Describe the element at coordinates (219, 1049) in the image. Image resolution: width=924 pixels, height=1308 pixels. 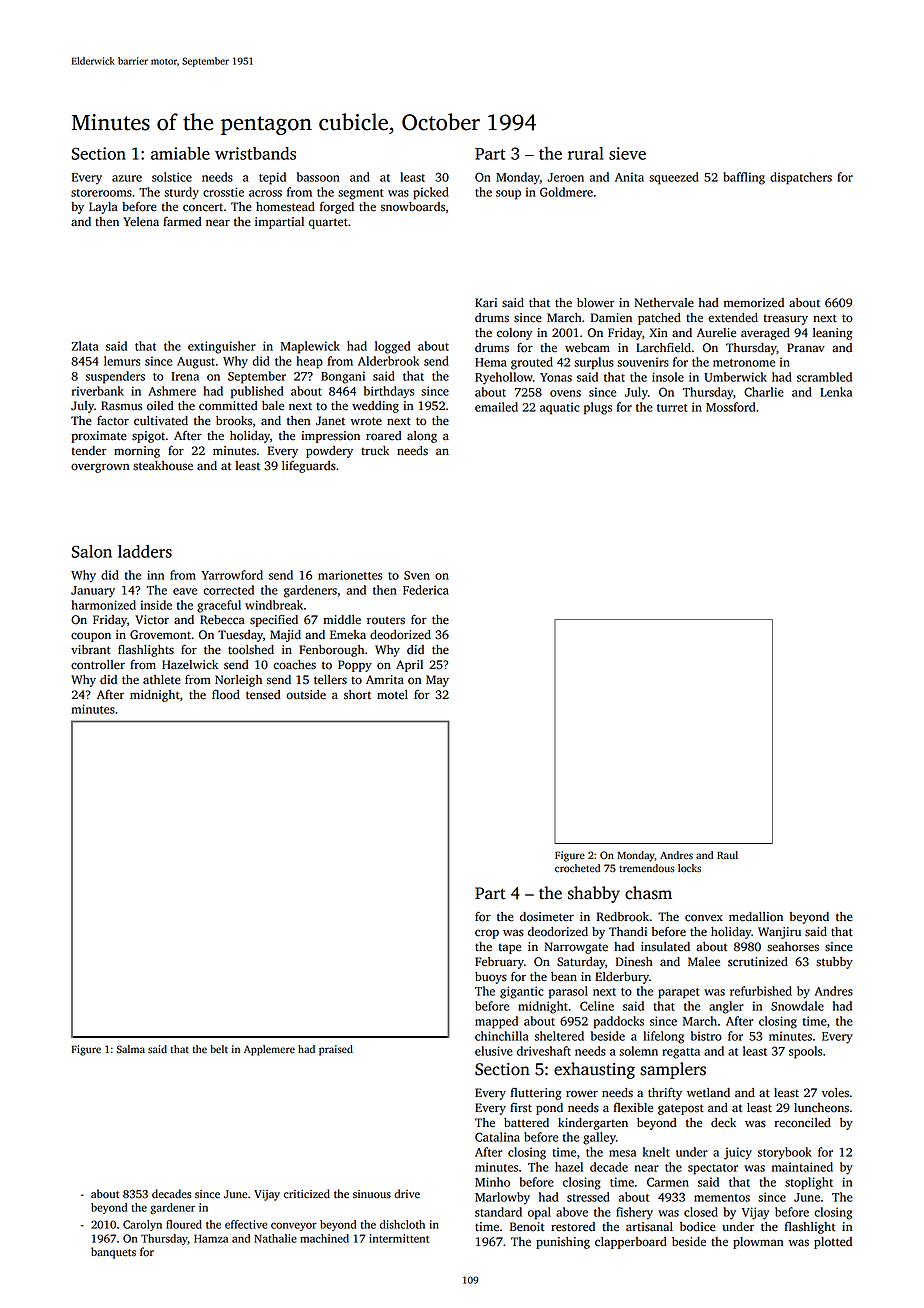
I see `belt` at that location.
